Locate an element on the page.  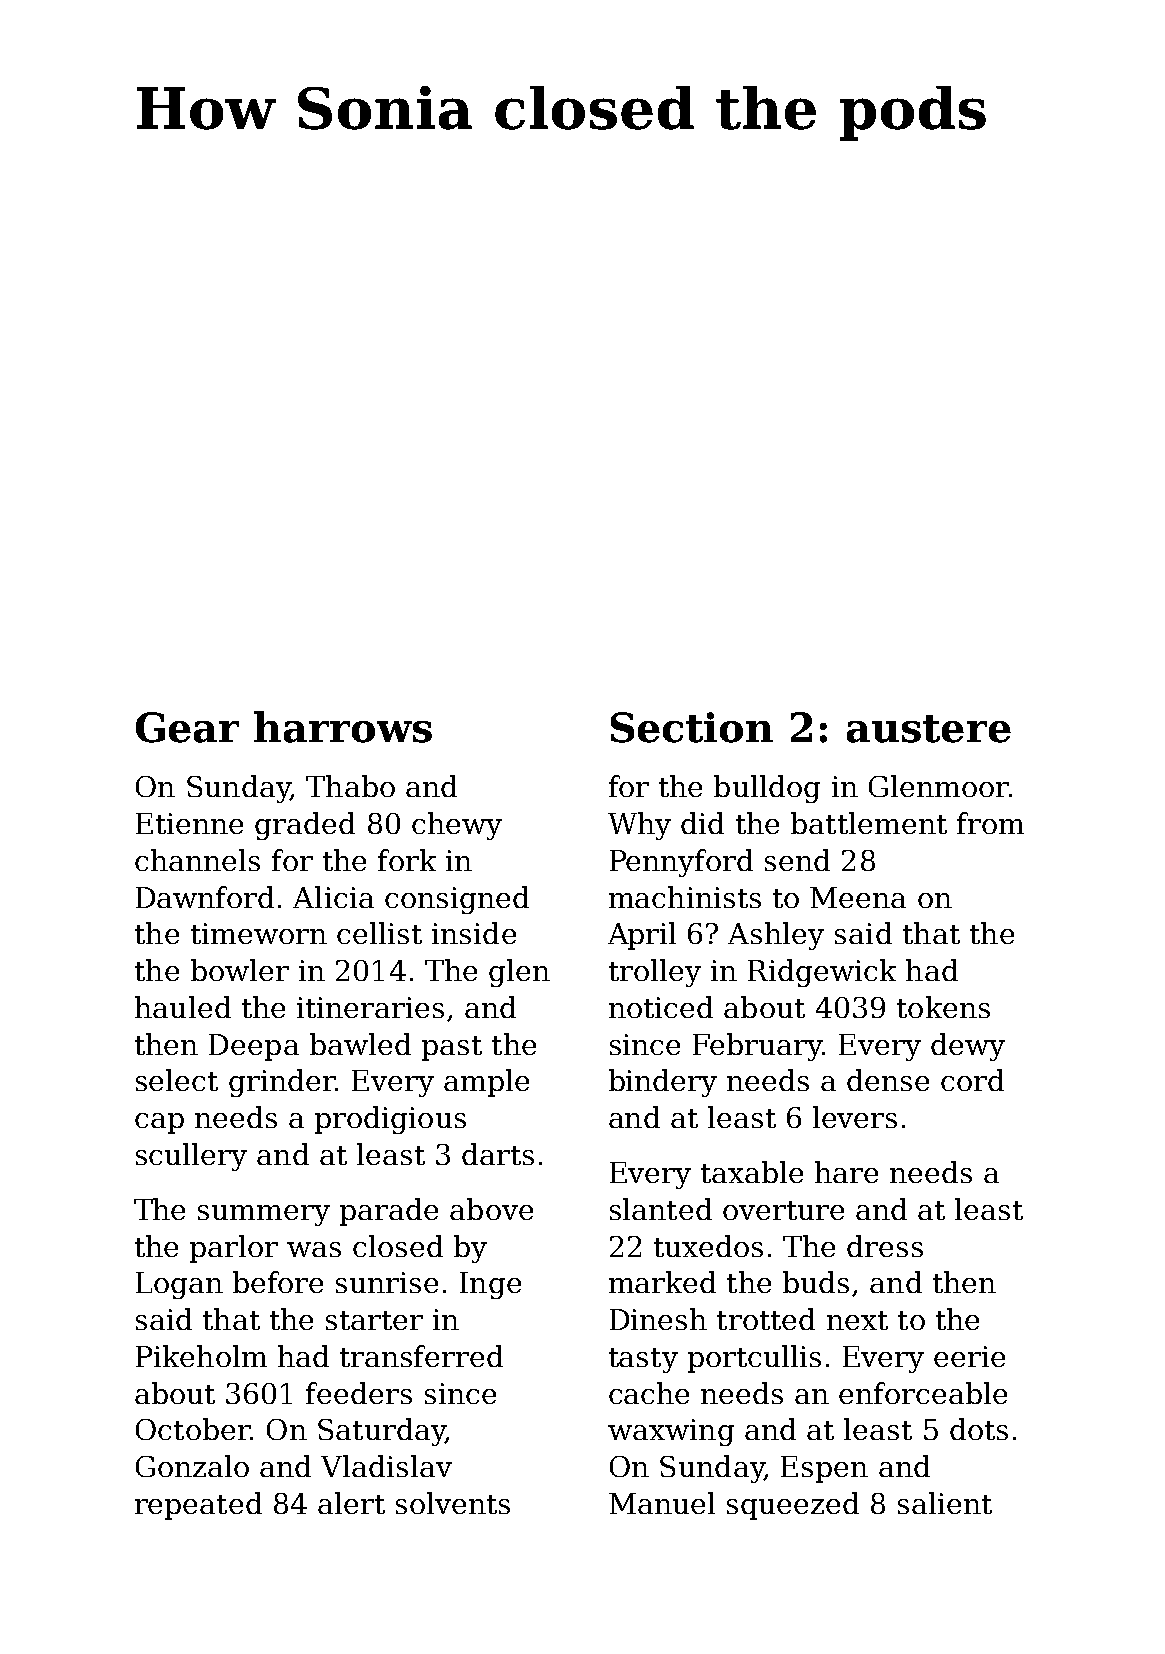
above is located at coordinates (491, 1209).
